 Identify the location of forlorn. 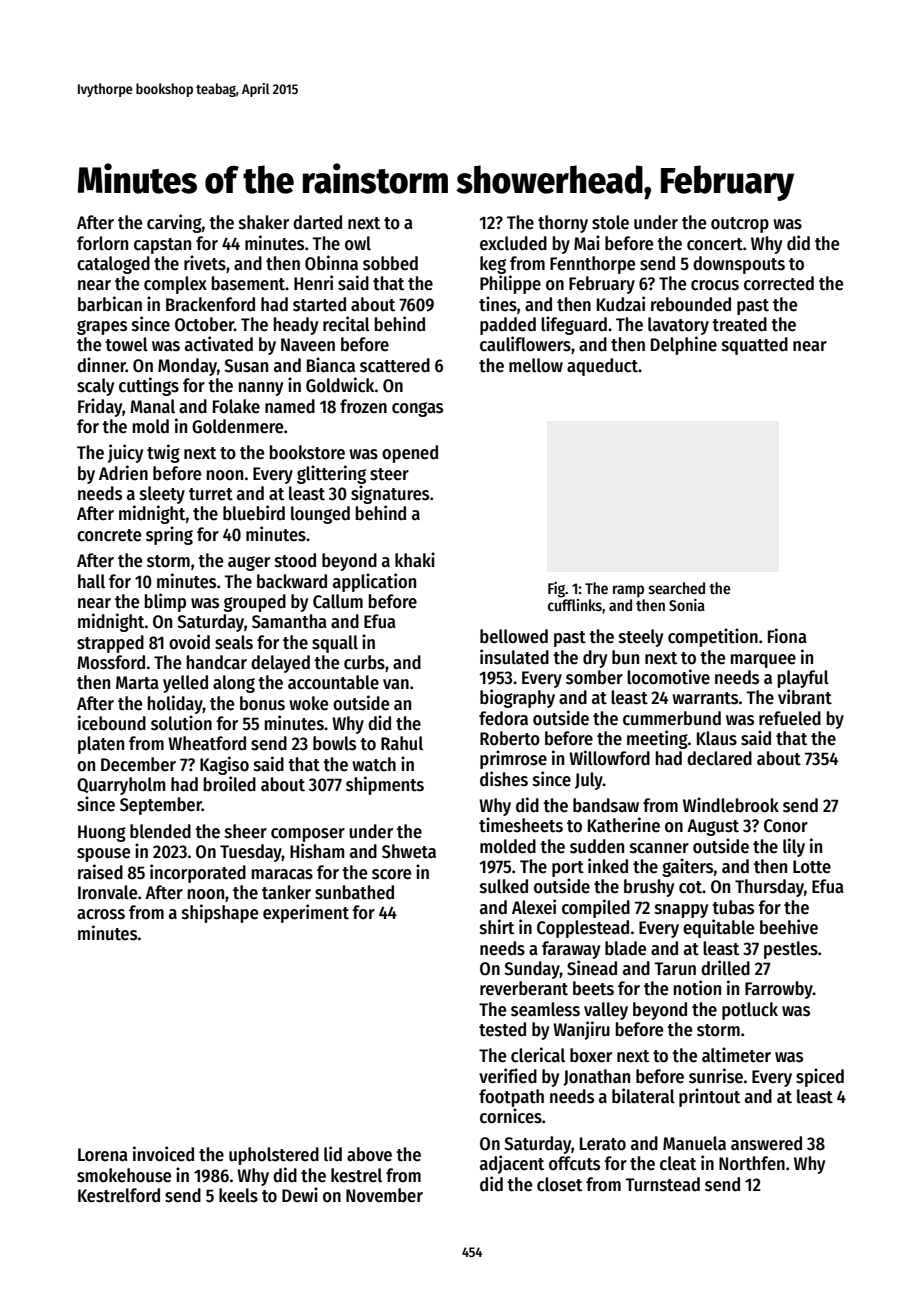
(102, 243).
